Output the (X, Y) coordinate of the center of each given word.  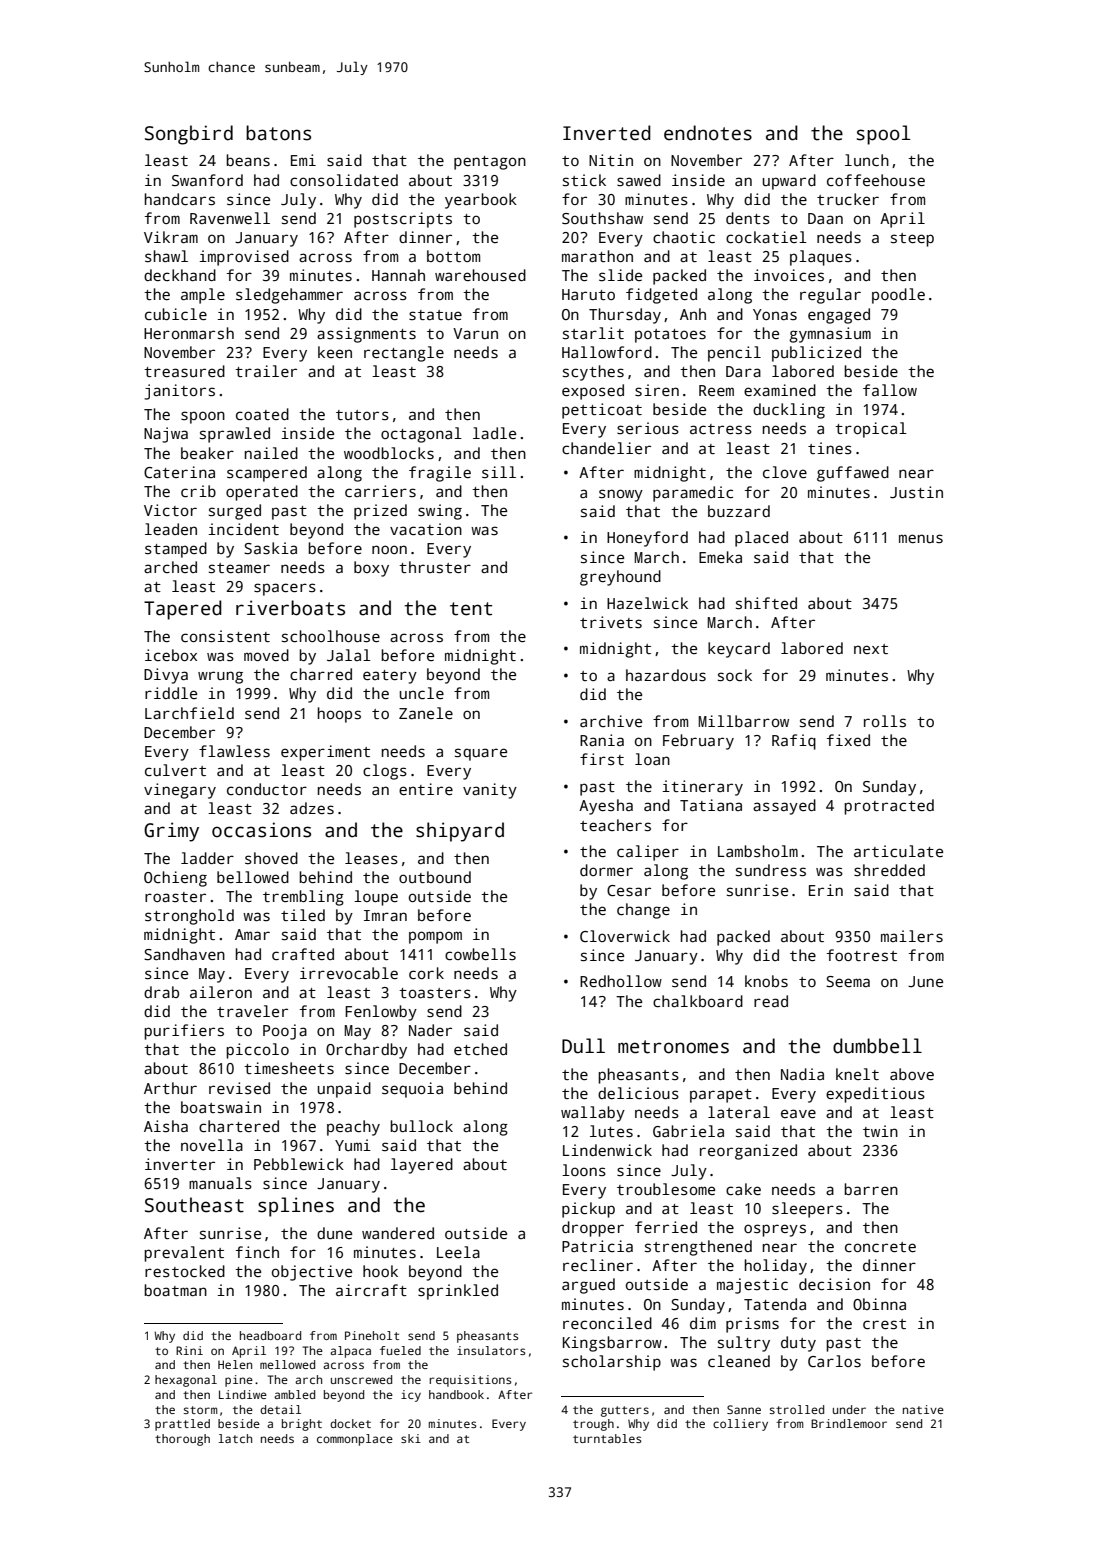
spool (883, 135)
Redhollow (621, 981)
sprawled (235, 435)
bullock (421, 1126)
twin (880, 1131)
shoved (271, 858)
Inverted (607, 133)
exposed (593, 392)
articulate (898, 851)
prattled (182, 1425)
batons (278, 133)
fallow (890, 390)
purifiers (184, 1032)
